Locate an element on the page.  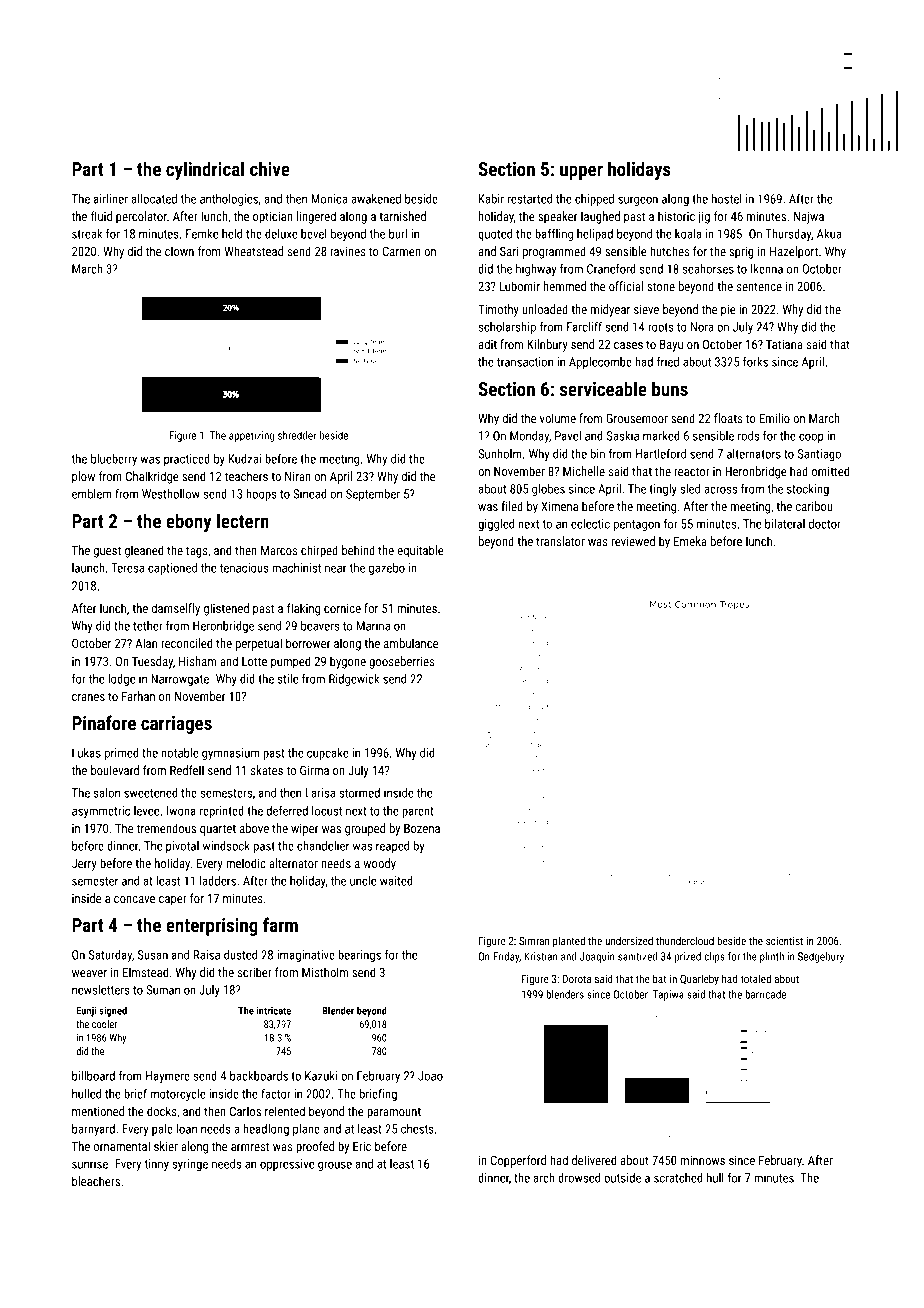
scientist is located at coordinates (784, 941).
